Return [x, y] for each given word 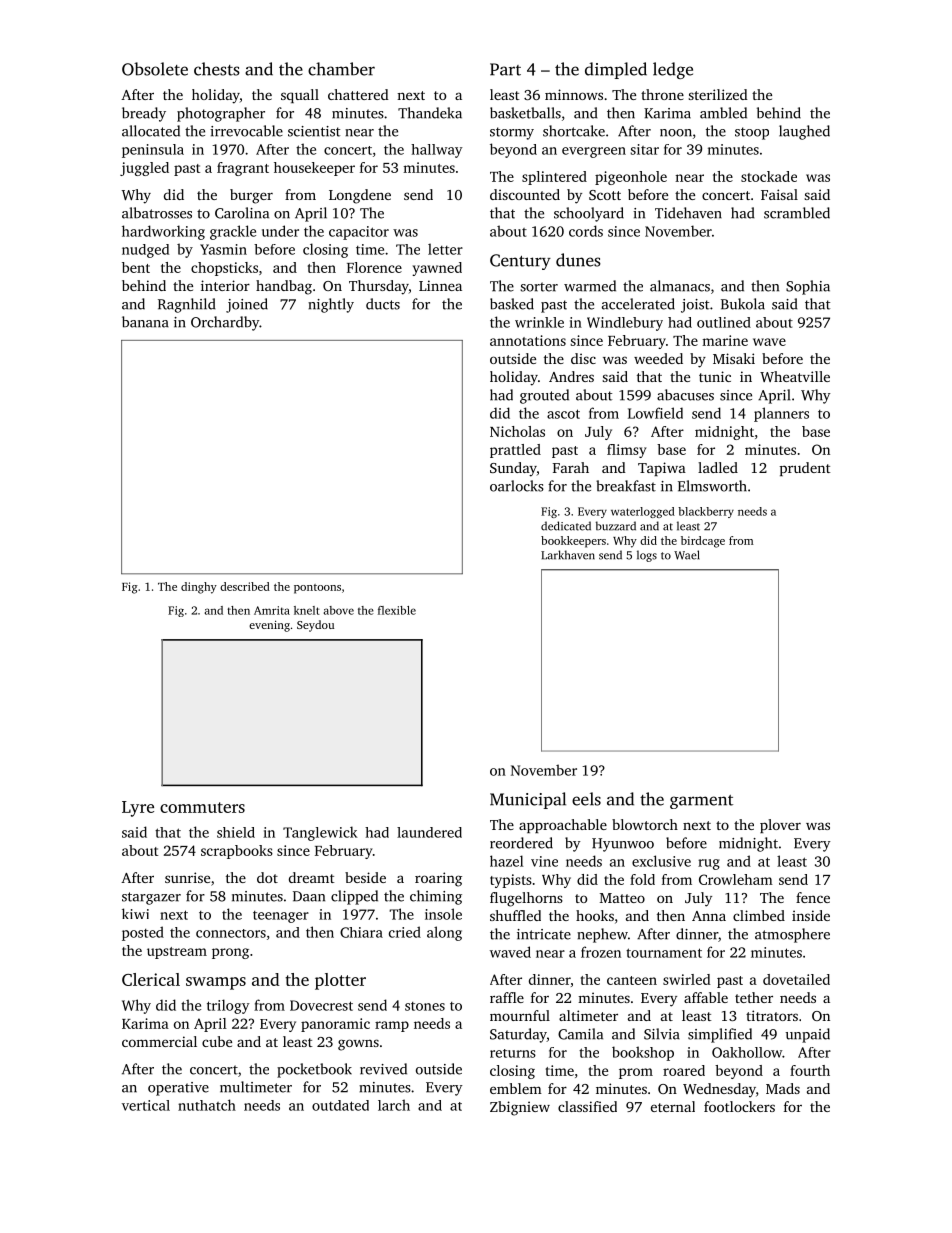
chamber [341, 69]
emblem [516, 1088]
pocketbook [314, 1070]
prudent [805, 469]
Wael [687, 555]
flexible [397, 610]
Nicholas [517, 431]
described [245, 586]
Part [505, 69]
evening [269, 626]
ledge [673, 70]
